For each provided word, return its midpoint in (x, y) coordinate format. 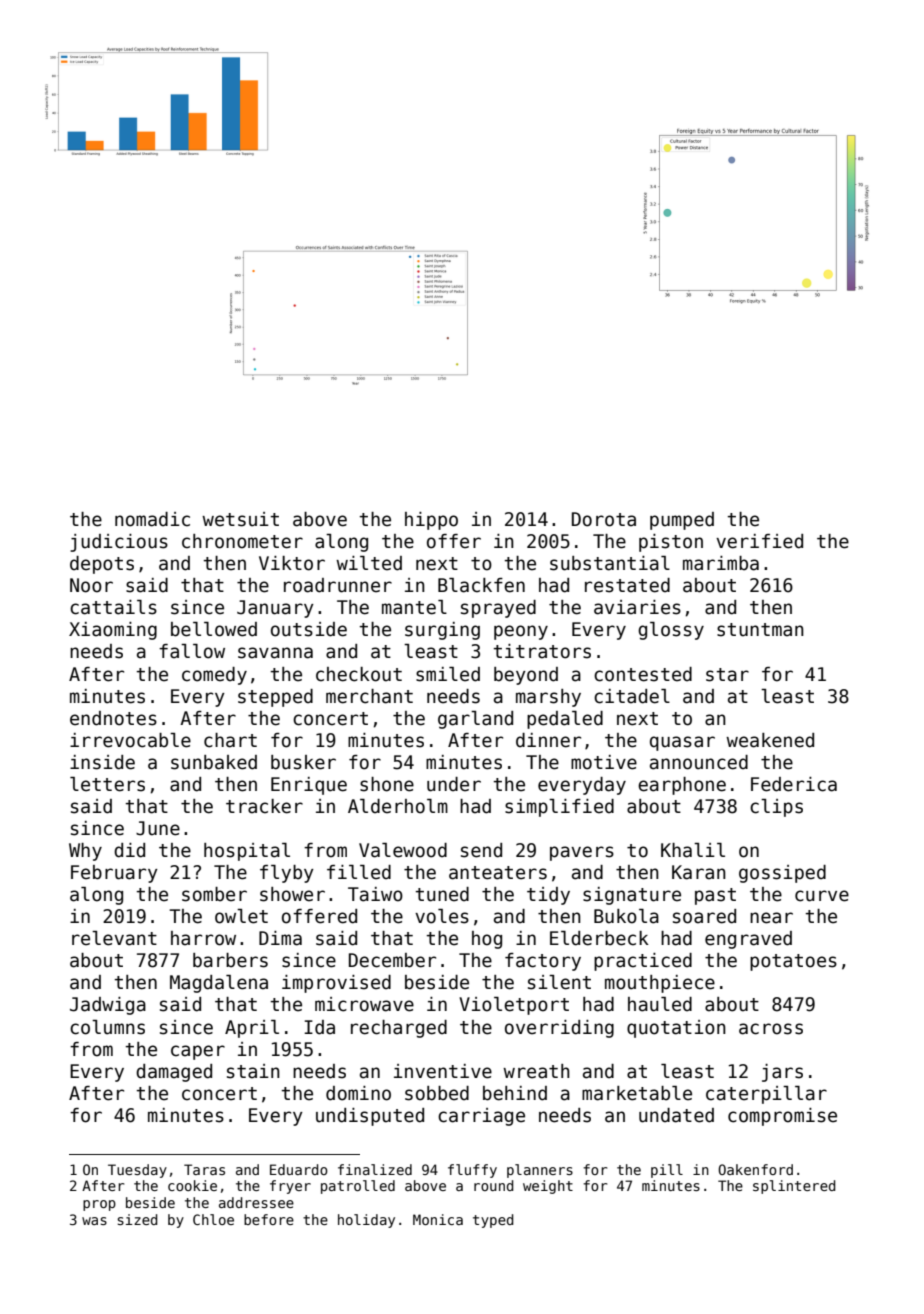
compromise (782, 1117)
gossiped (782, 874)
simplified (559, 808)
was (94, 1221)
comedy (214, 676)
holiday (366, 1221)
